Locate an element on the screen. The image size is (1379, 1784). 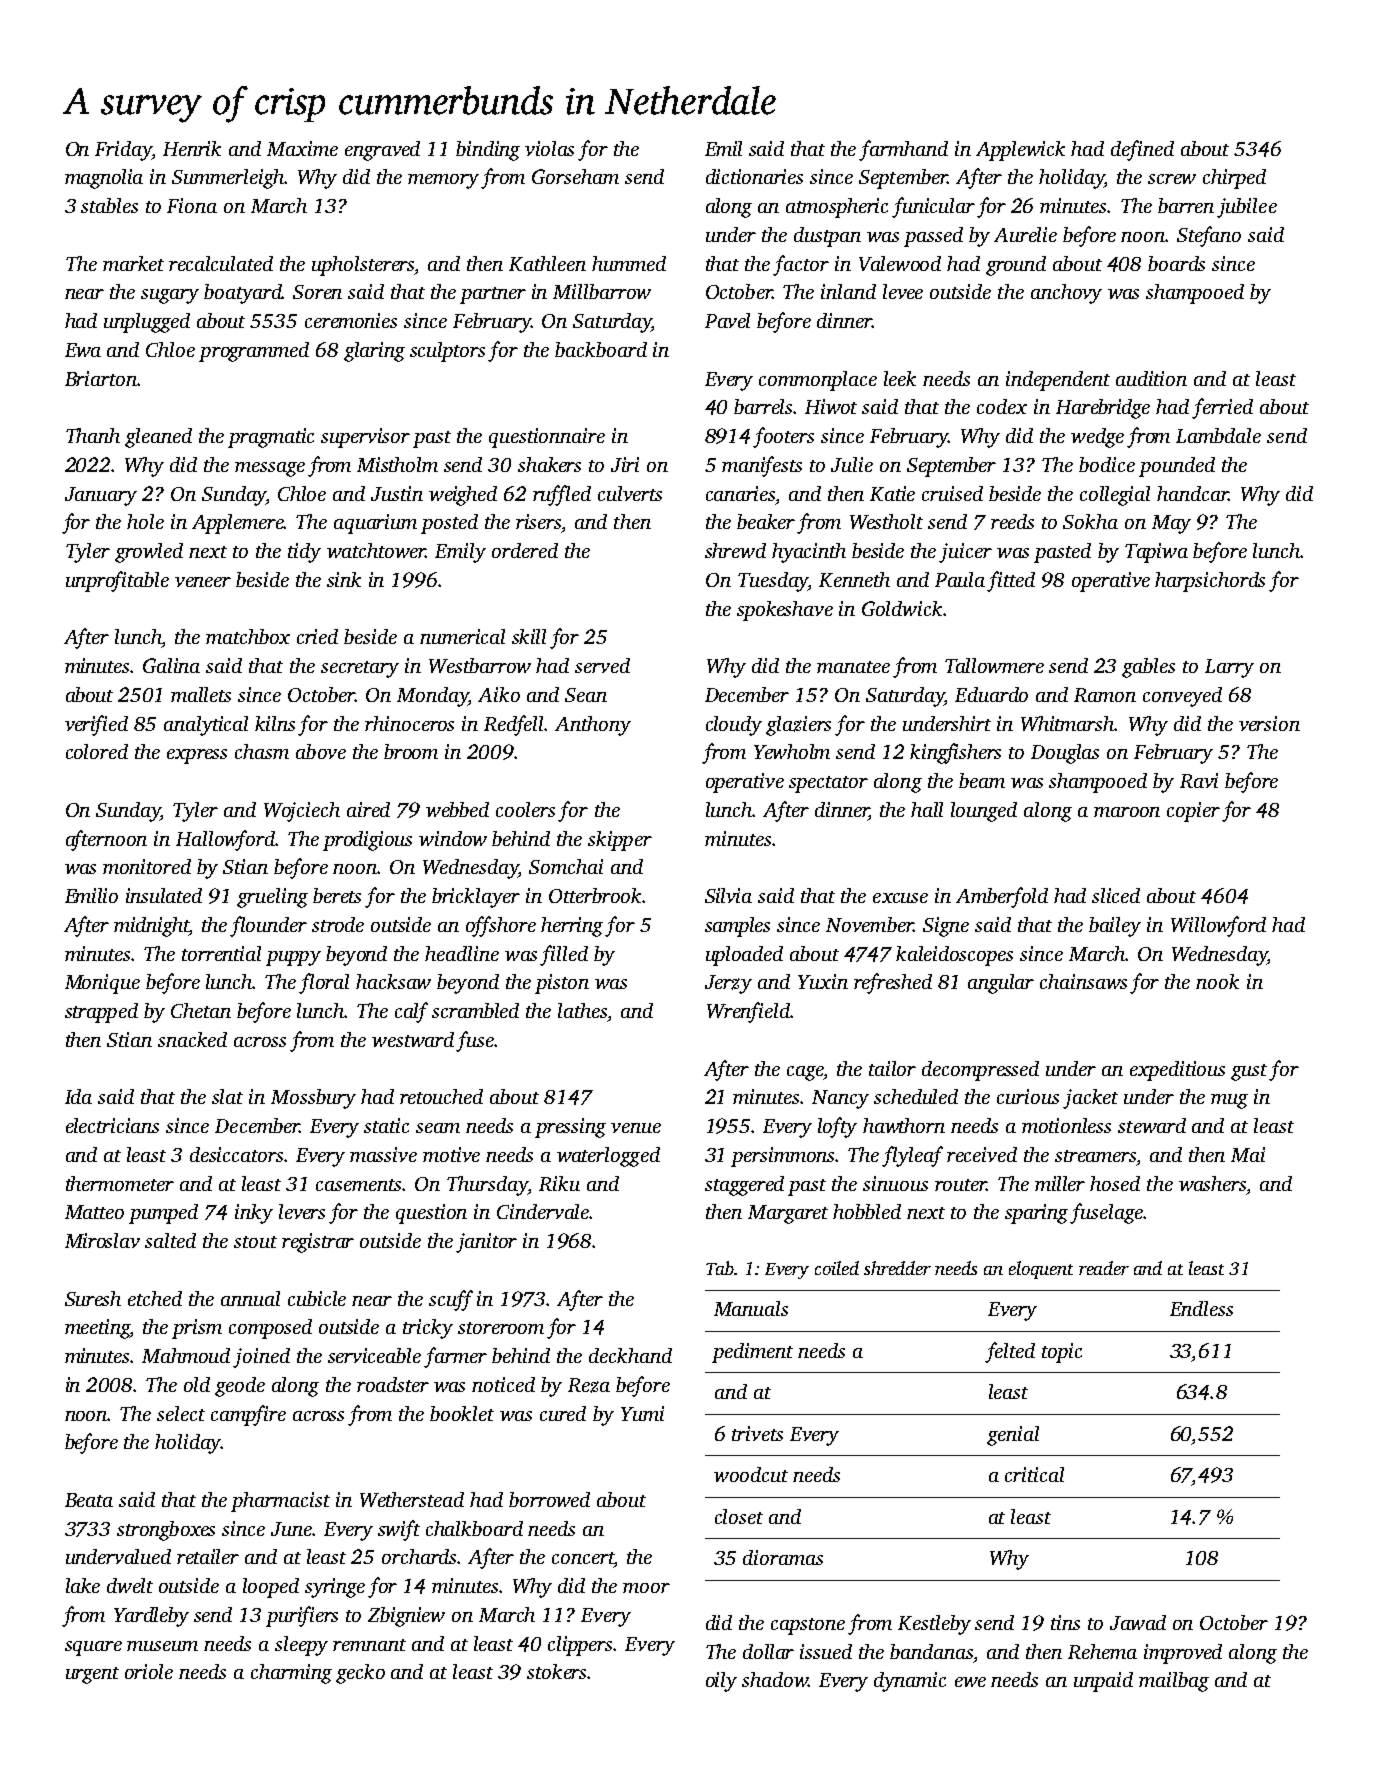
violas is located at coordinates (549, 148).
